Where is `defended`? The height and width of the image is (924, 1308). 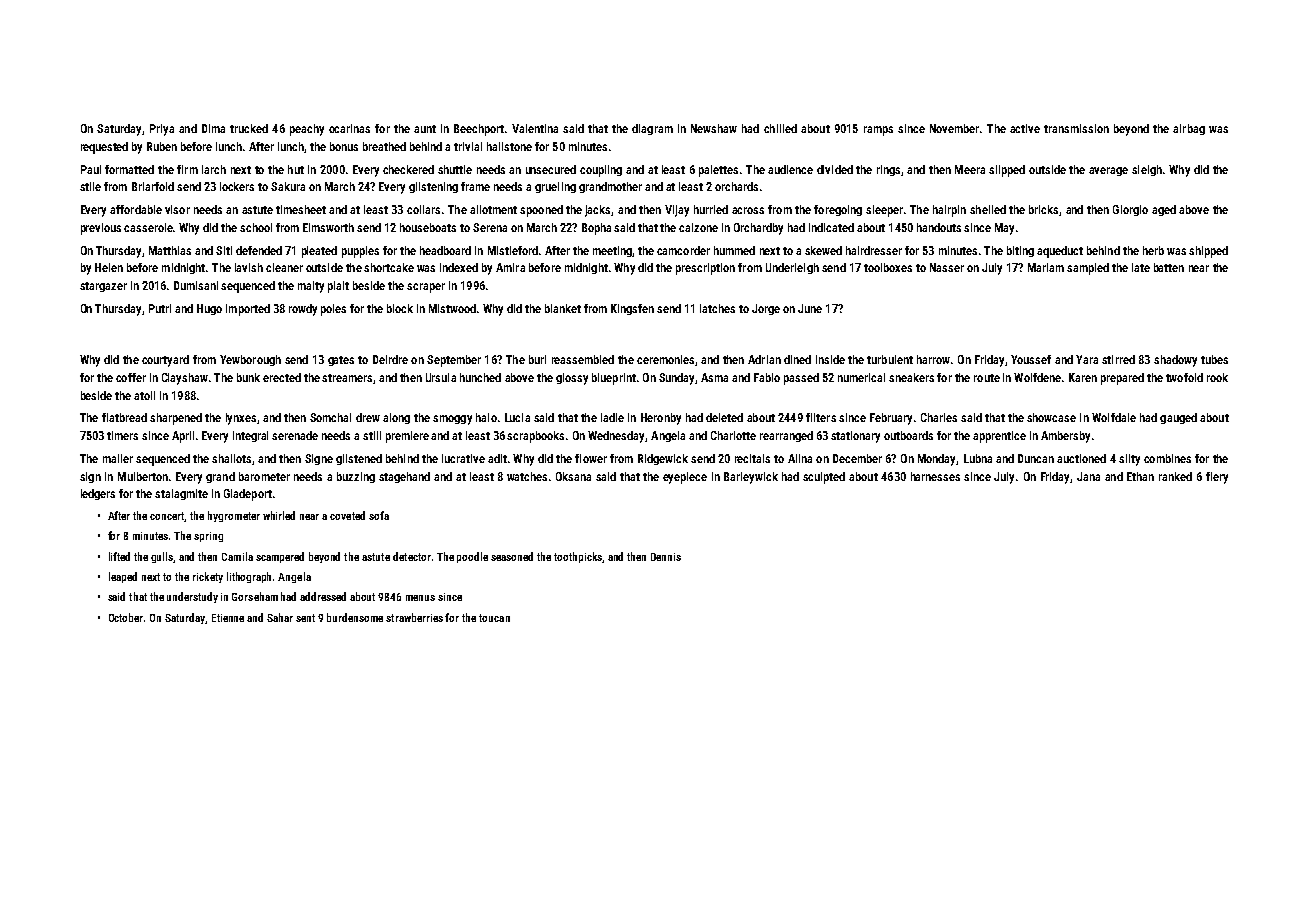 defended is located at coordinates (259, 250).
